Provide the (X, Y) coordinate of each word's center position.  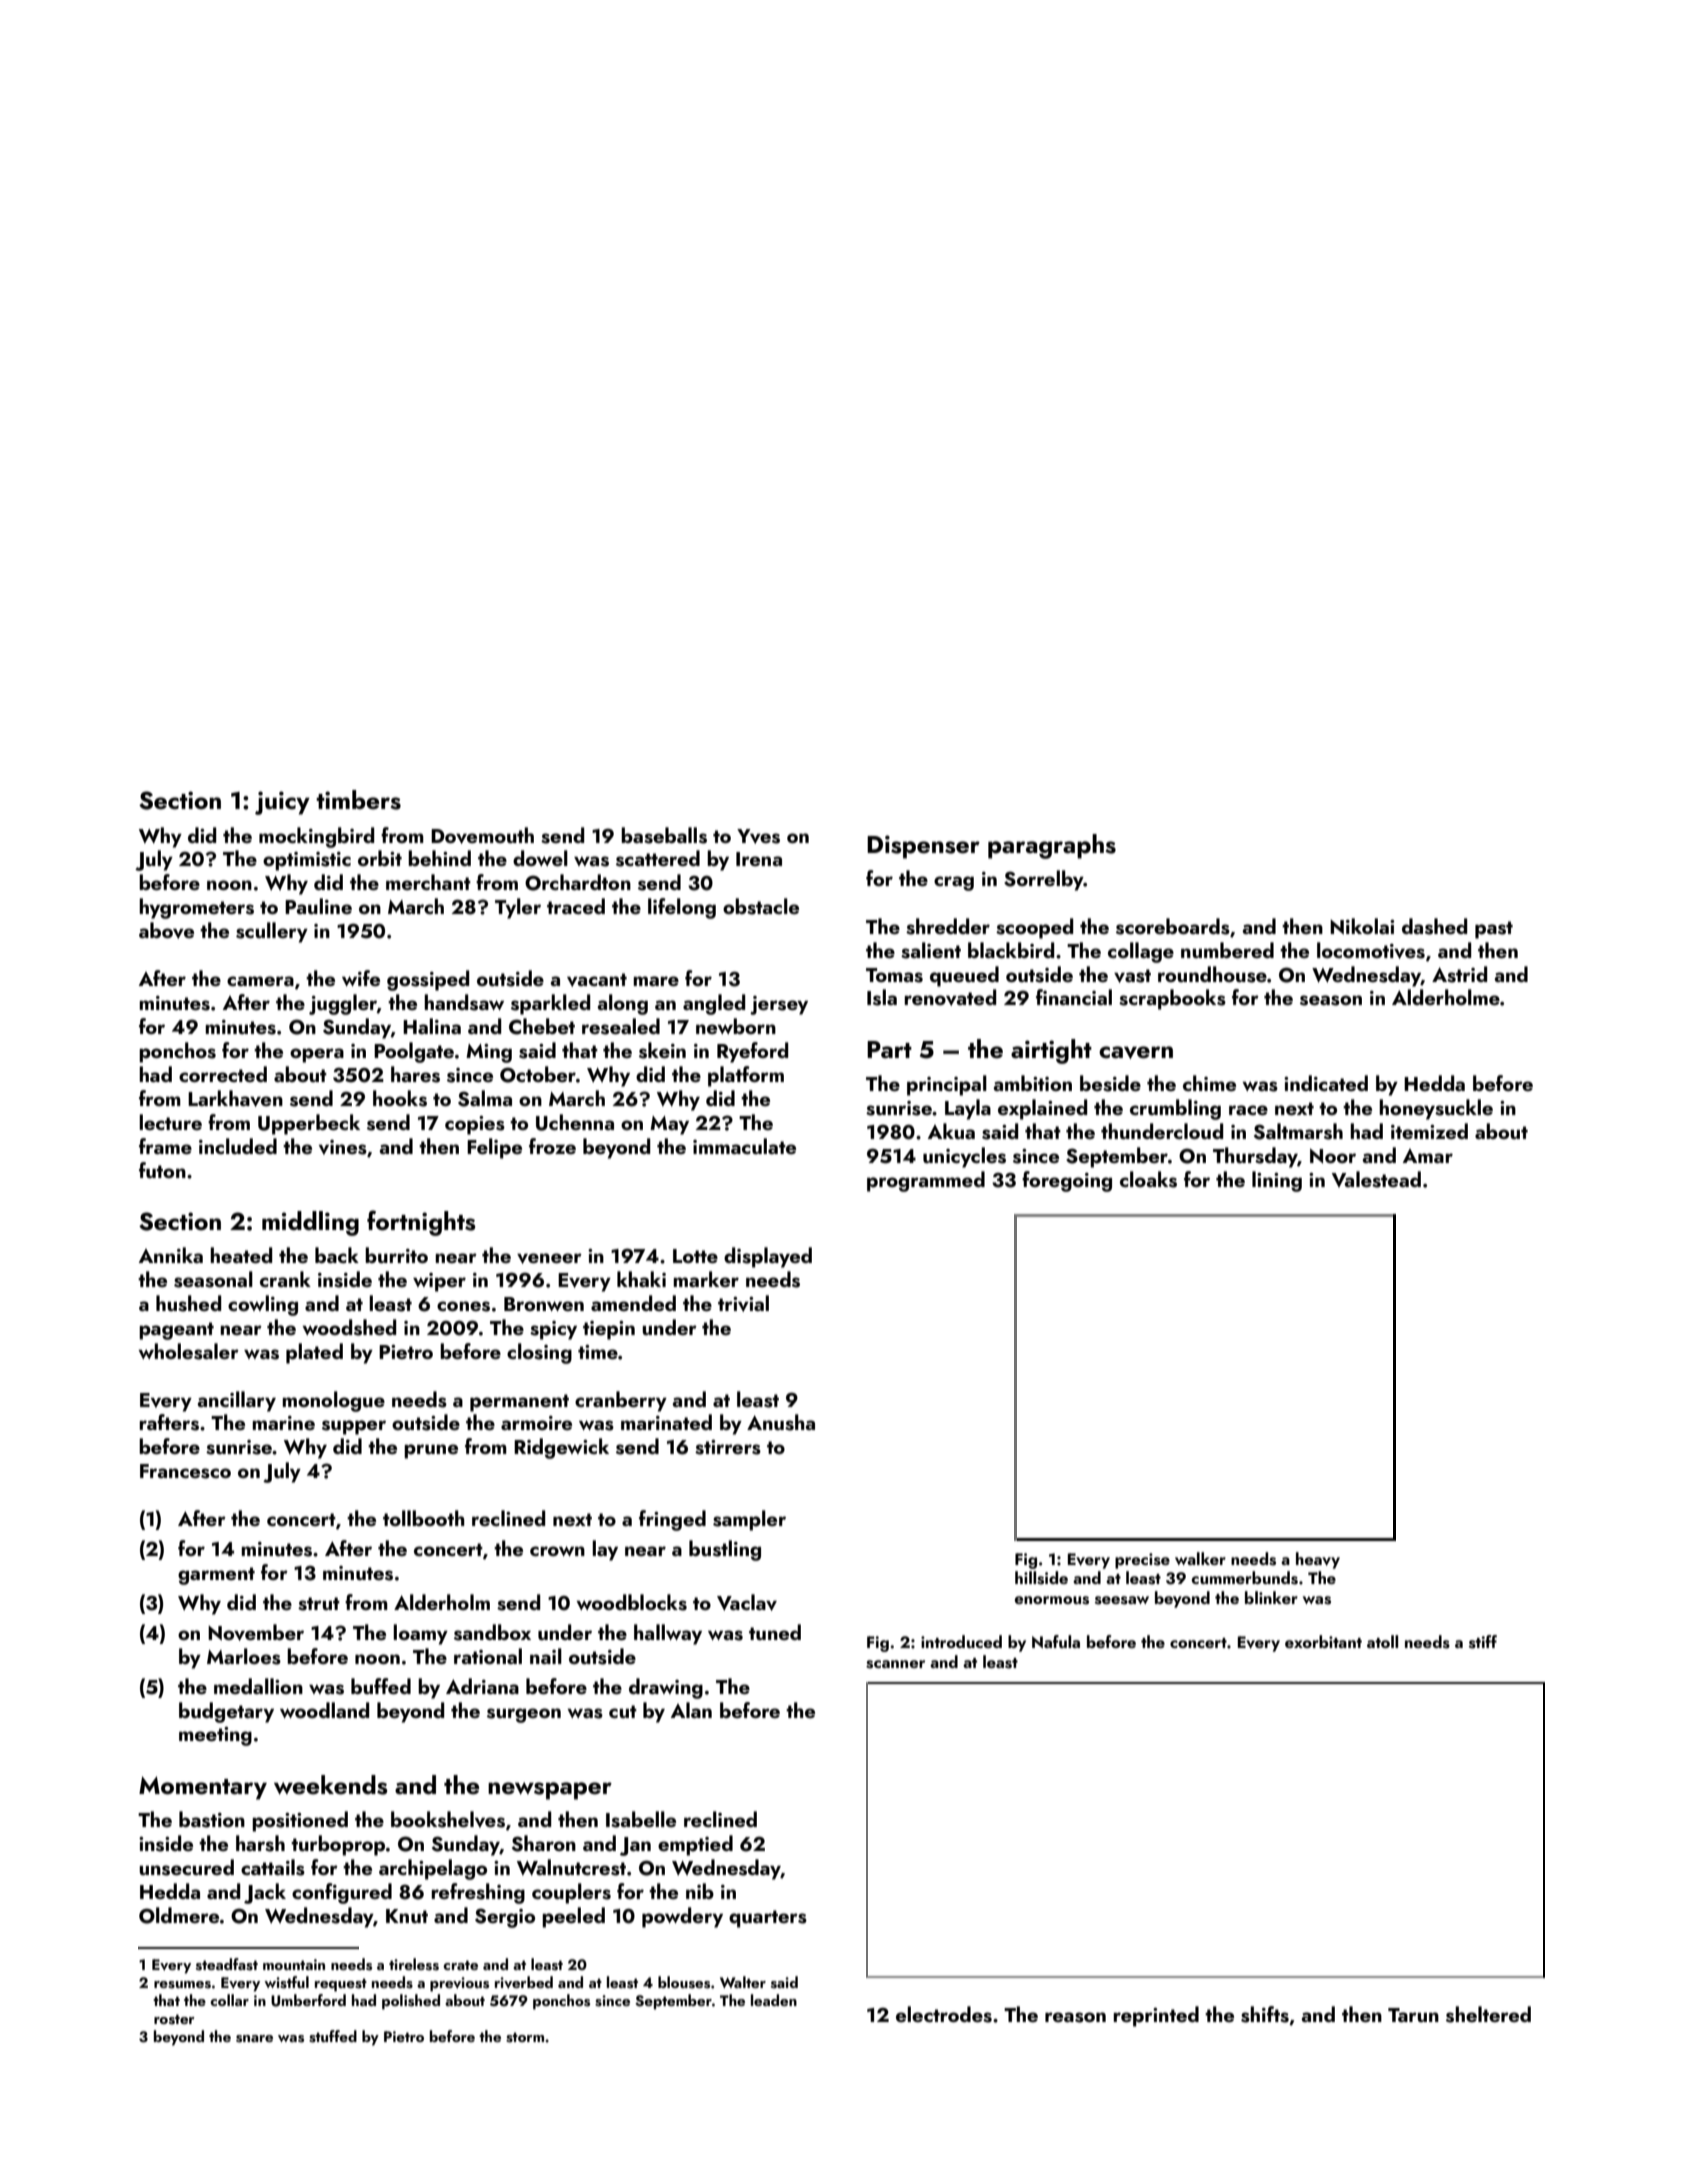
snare (254, 2039)
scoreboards (1173, 926)
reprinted (1156, 2016)
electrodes (944, 2014)
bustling (725, 1550)
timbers (358, 800)
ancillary (236, 1401)
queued (964, 976)
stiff (1483, 1642)
